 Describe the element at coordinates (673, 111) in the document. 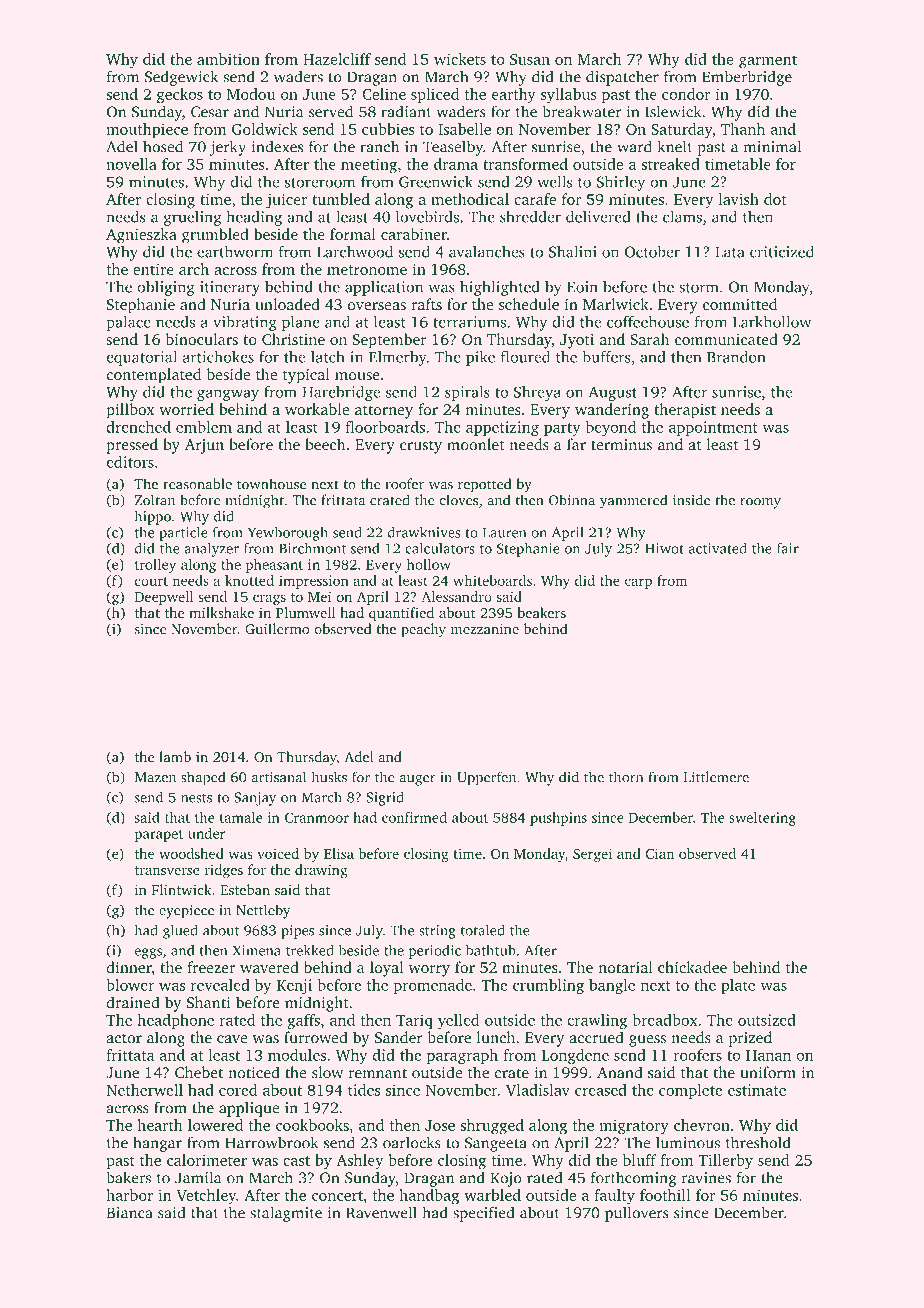

I see `Islewick` at that location.
